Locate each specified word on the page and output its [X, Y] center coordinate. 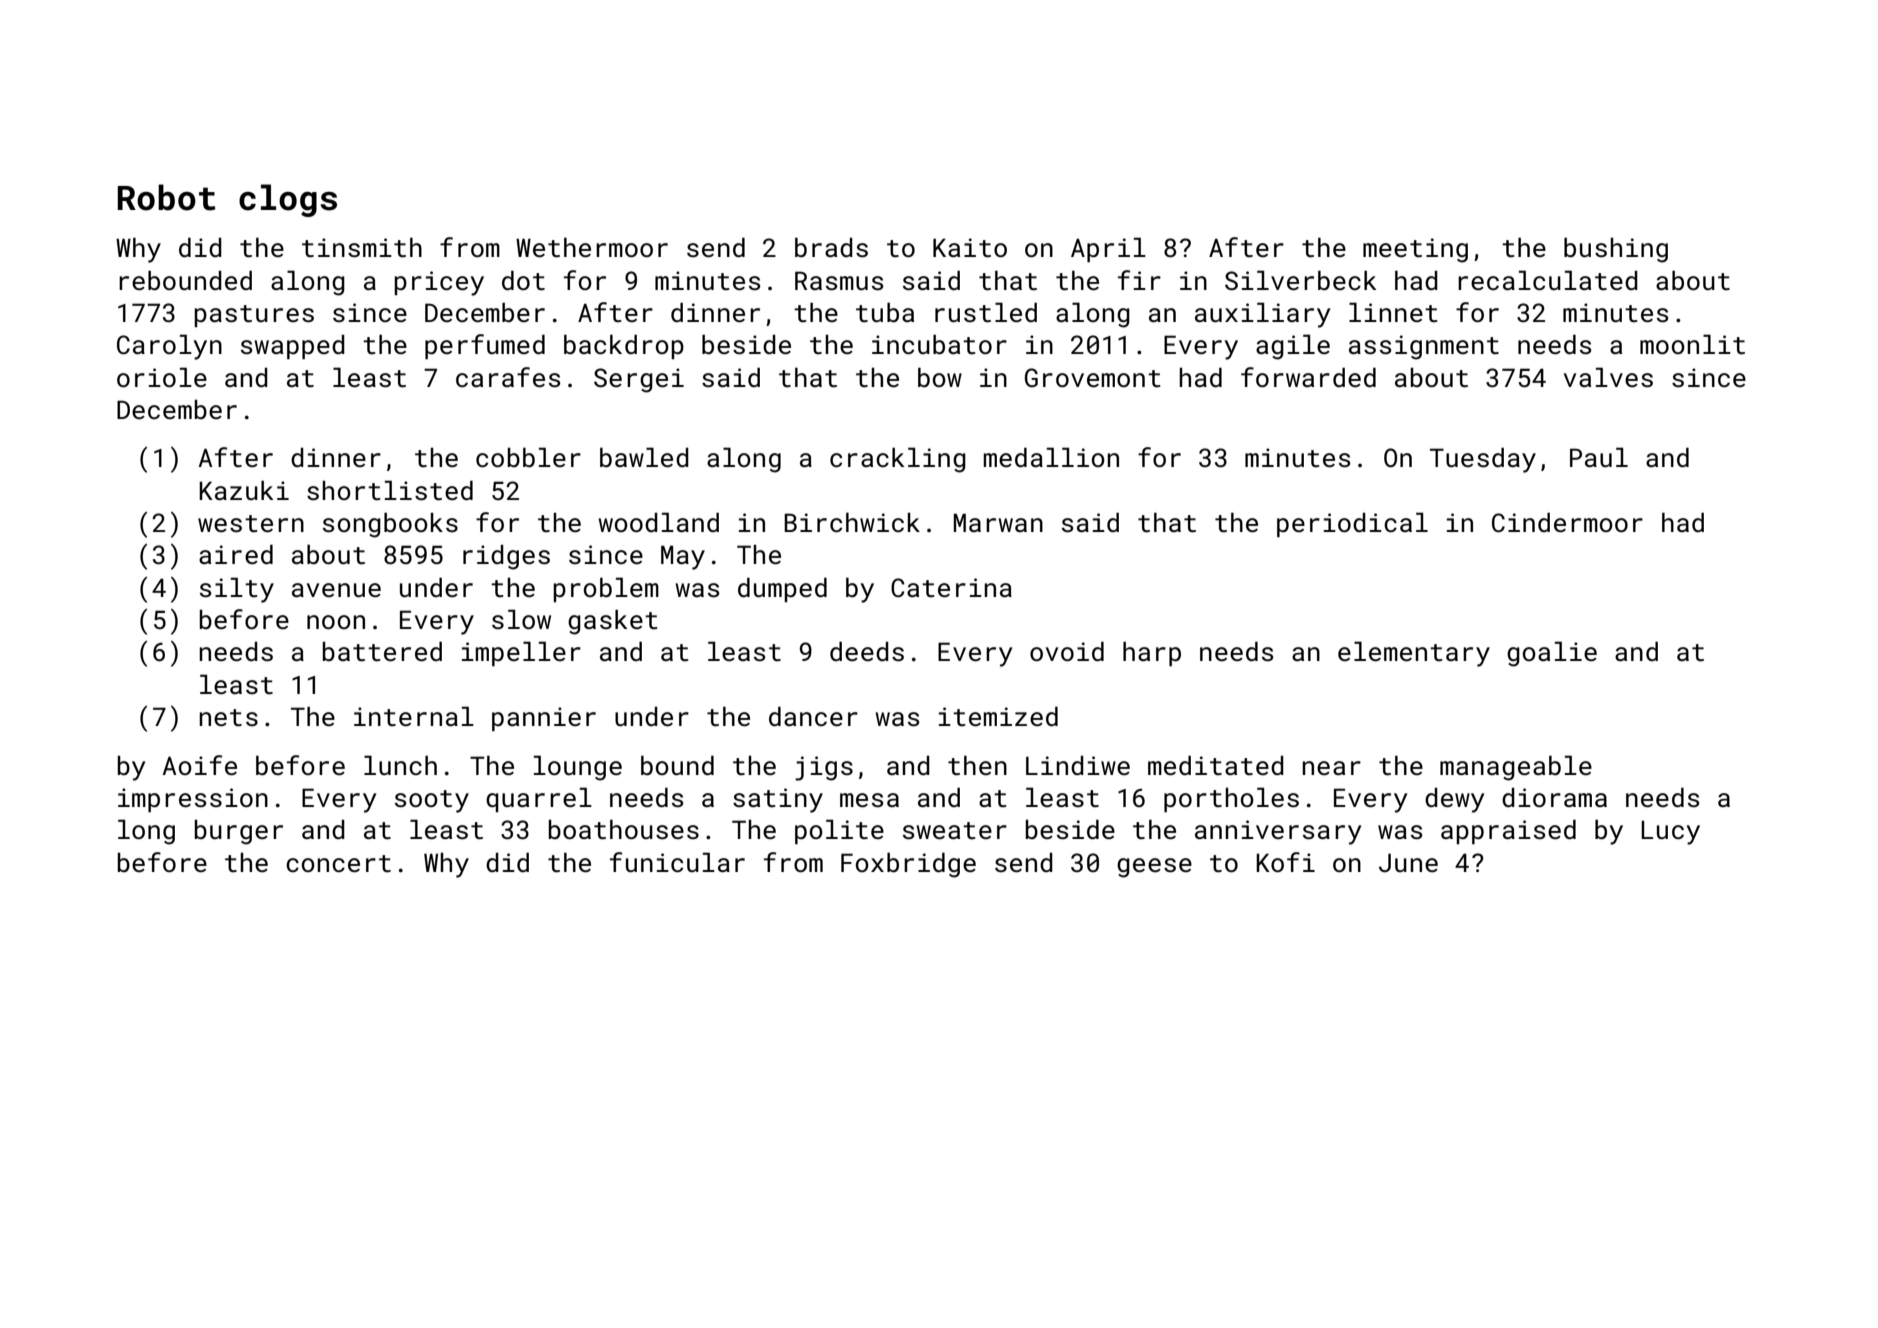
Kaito [970, 248]
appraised [1508, 831]
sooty [432, 801]
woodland [658, 522]
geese [1154, 868]
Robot [166, 197]
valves [1608, 377]
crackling [898, 460]
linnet [1393, 312]
